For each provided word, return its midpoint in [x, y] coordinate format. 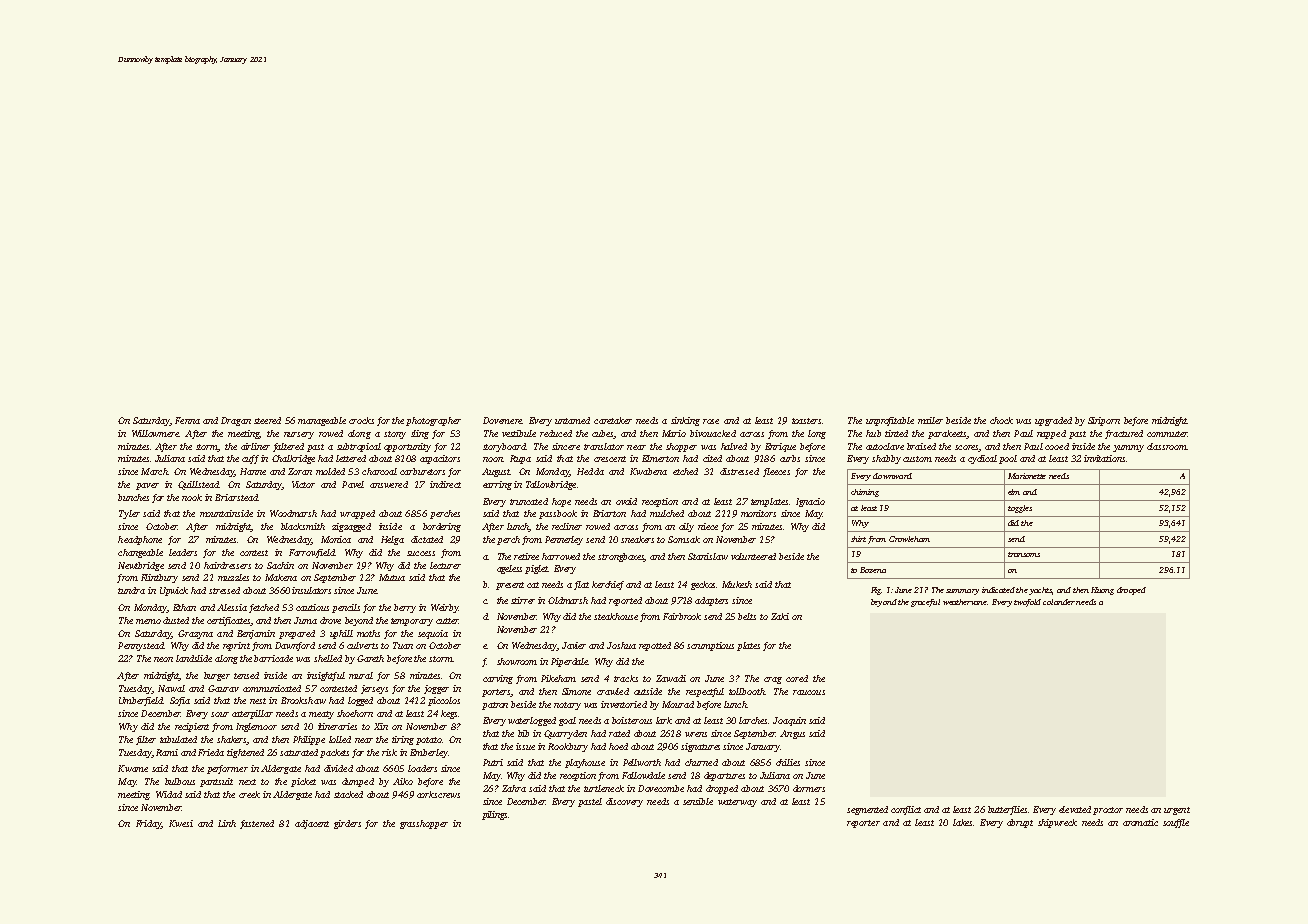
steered [267, 420]
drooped [1131, 591]
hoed [618, 746]
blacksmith [303, 526]
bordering [442, 527]
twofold [1027, 603]
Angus [792, 734]
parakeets [947, 434]
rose [711, 421]
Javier [574, 645]
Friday [148, 824]
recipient [192, 727]
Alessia [232, 607]
